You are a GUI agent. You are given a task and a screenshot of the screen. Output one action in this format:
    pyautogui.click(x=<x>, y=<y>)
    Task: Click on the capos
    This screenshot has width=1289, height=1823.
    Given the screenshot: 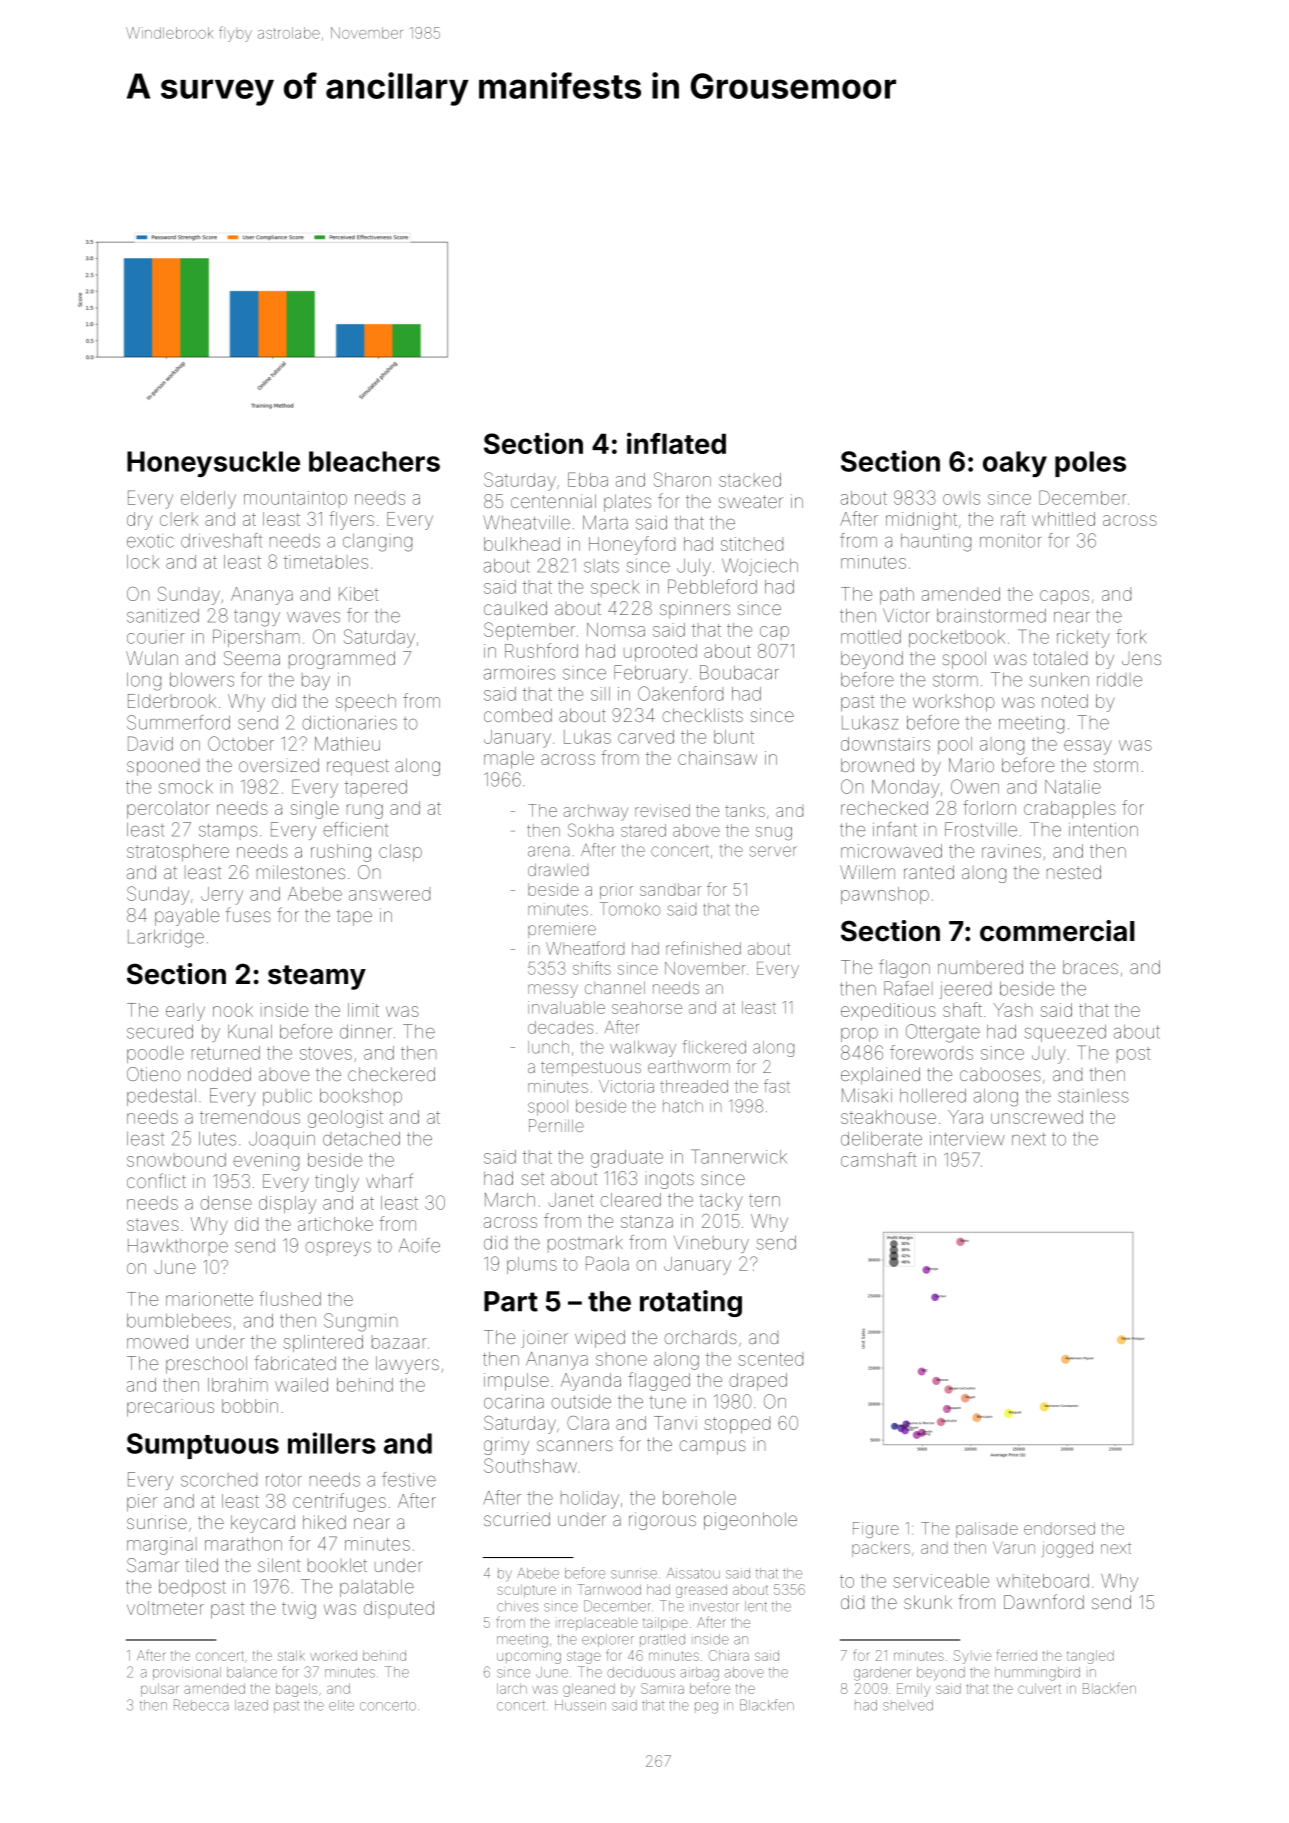 What is the action you would take?
    pyautogui.click(x=1064, y=597)
